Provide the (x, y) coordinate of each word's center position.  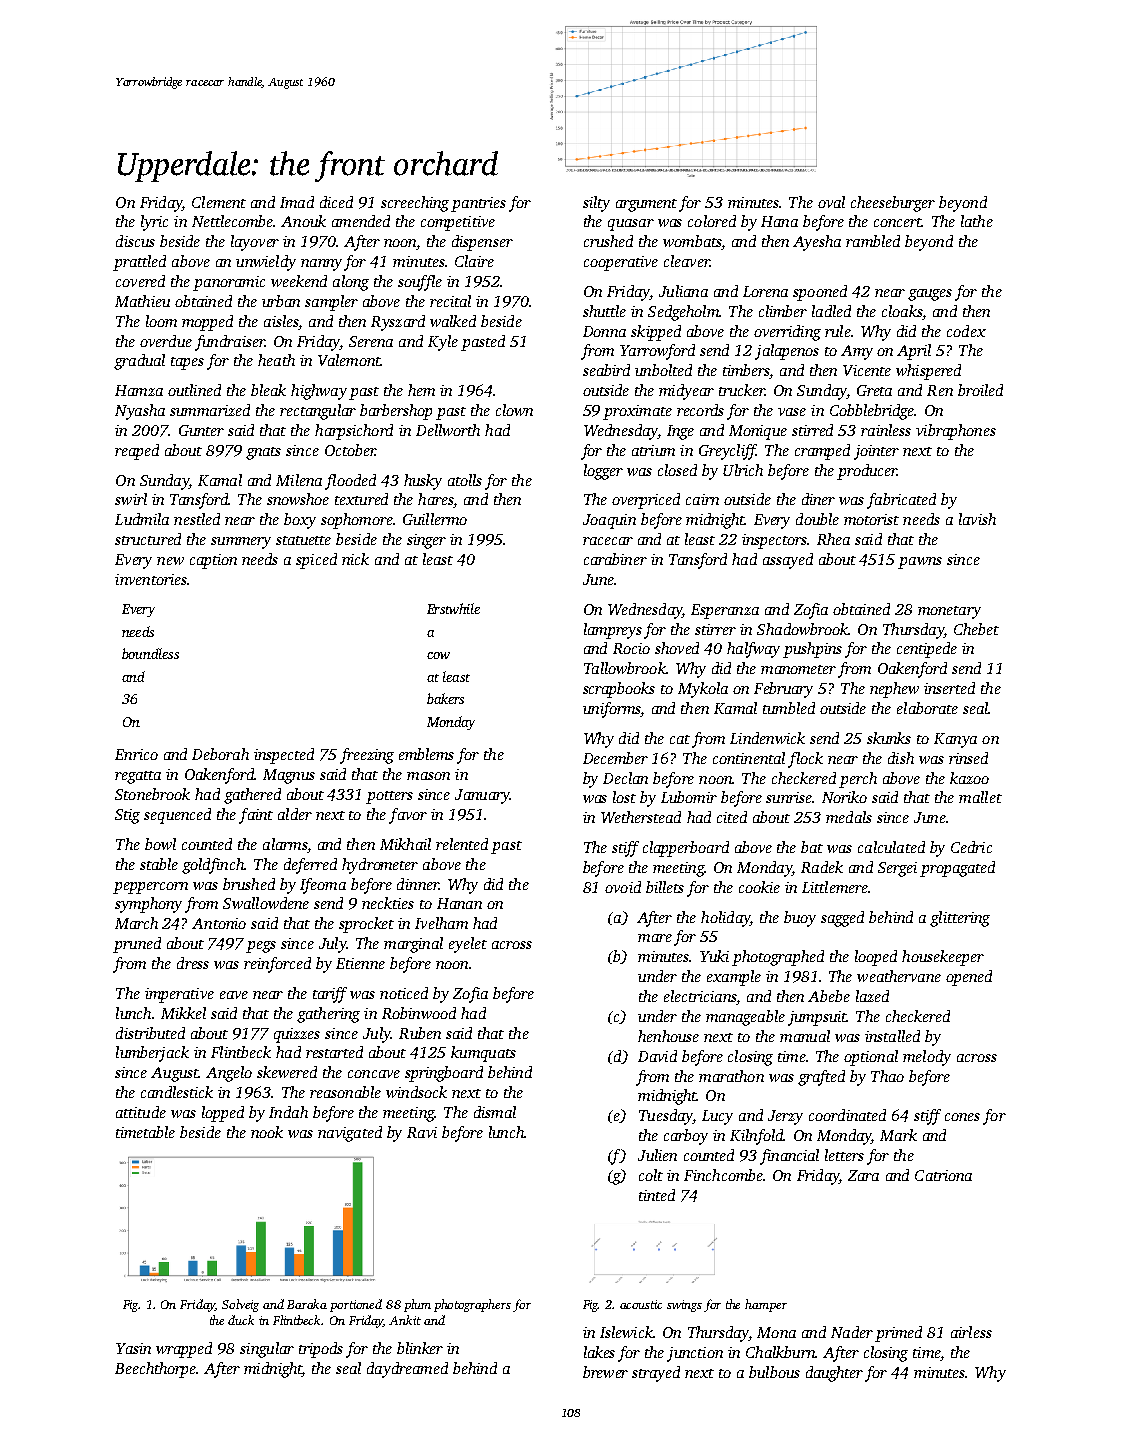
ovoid (623, 887)
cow (438, 655)
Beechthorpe (155, 1370)
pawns (920, 563)
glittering (960, 919)
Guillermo (435, 519)
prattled (139, 263)
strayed (656, 1374)
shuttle (604, 311)
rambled (873, 241)
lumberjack (152, 1054)
